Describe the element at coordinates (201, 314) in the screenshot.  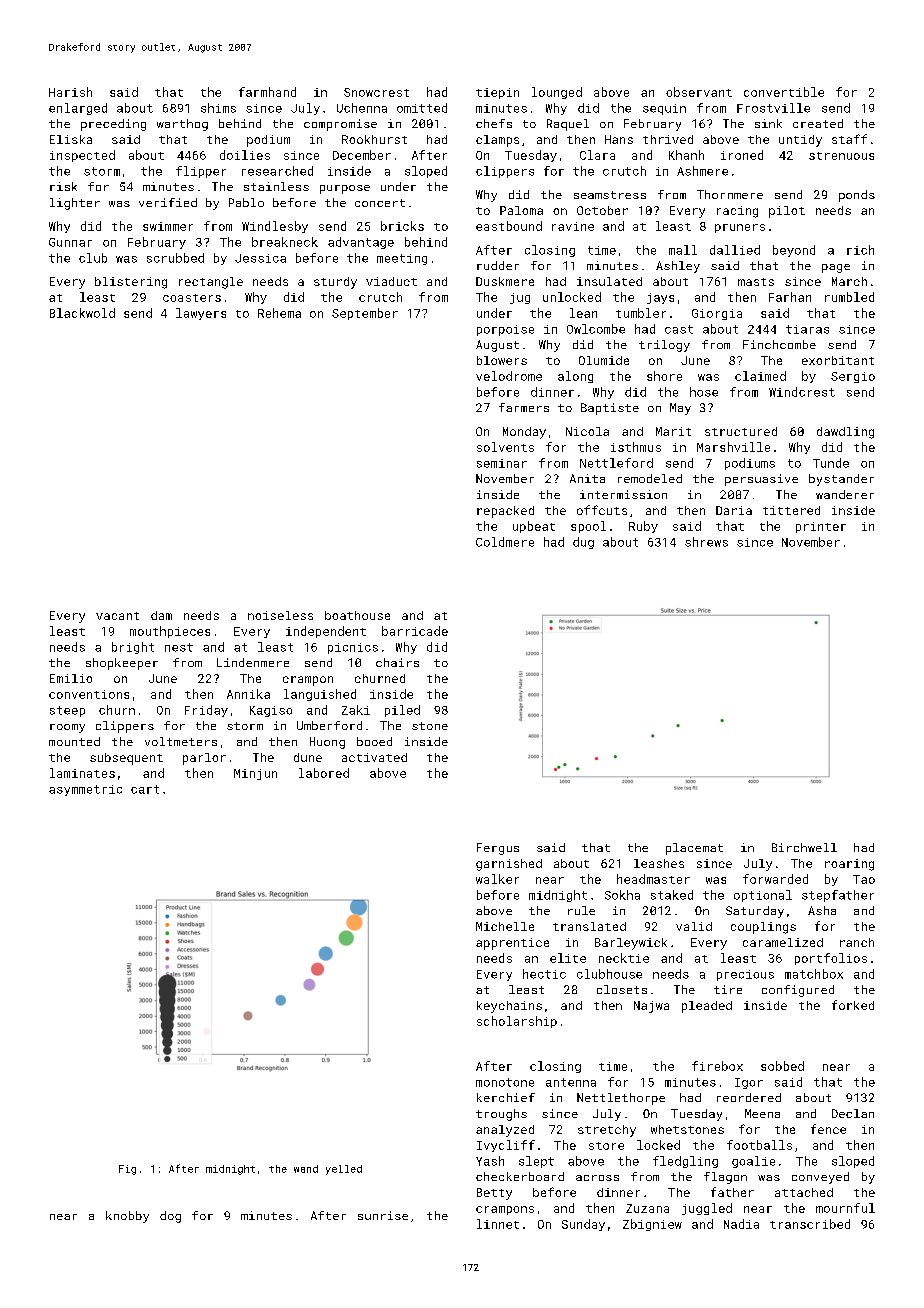
I see `lawyers` at that location.
